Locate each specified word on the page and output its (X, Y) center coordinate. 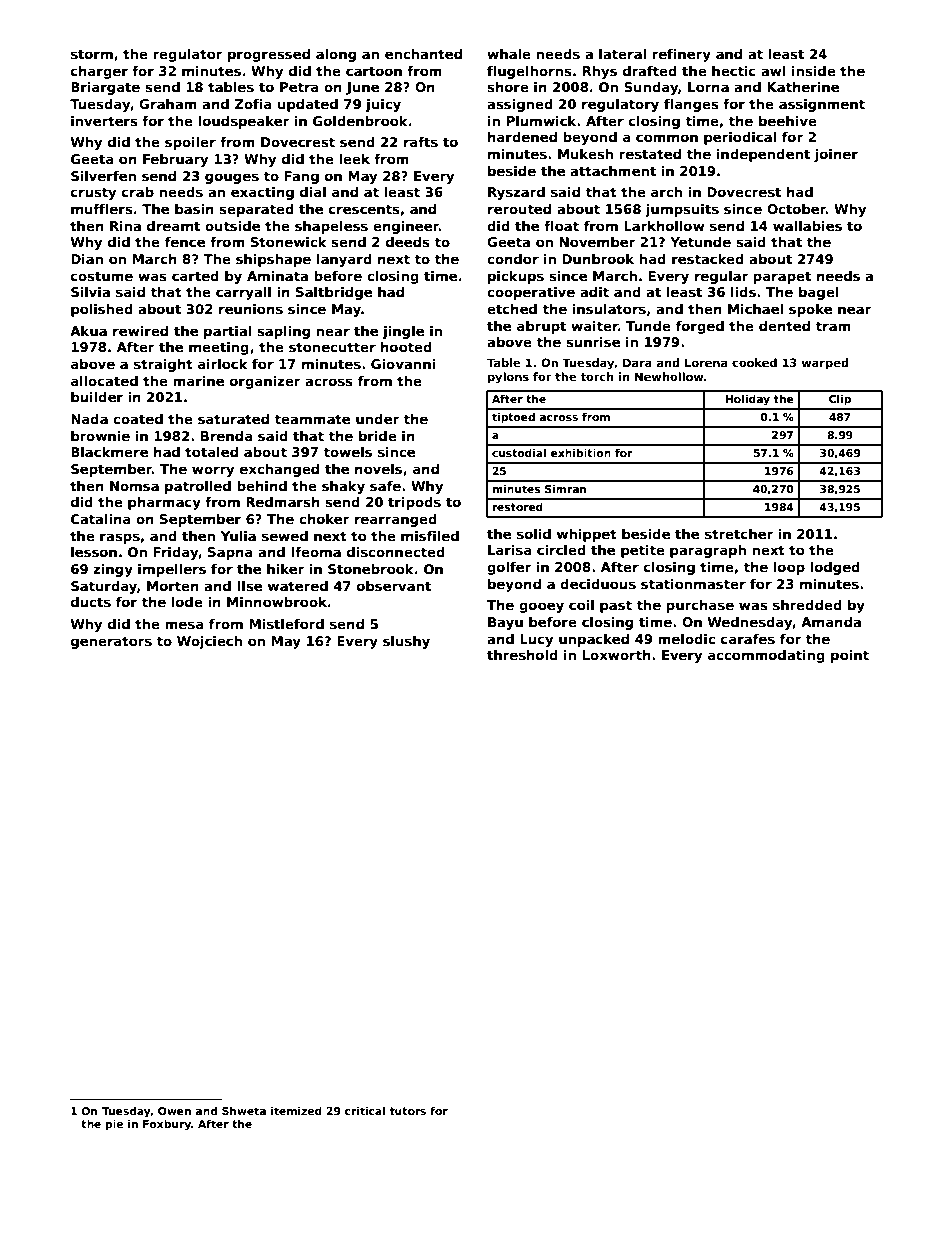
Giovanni (403, 364)
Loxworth (617, 655)
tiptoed (513, 418)
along (336, 55)
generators (111, 642)
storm (92, 54)
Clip (840, 400)
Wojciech (209, 642)
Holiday (748, 400)
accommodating (766, 656)
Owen (174, 1111)
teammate (312, 419)
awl (773, 71)
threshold (522, 655)
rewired (140, 331)
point (850, 656)
